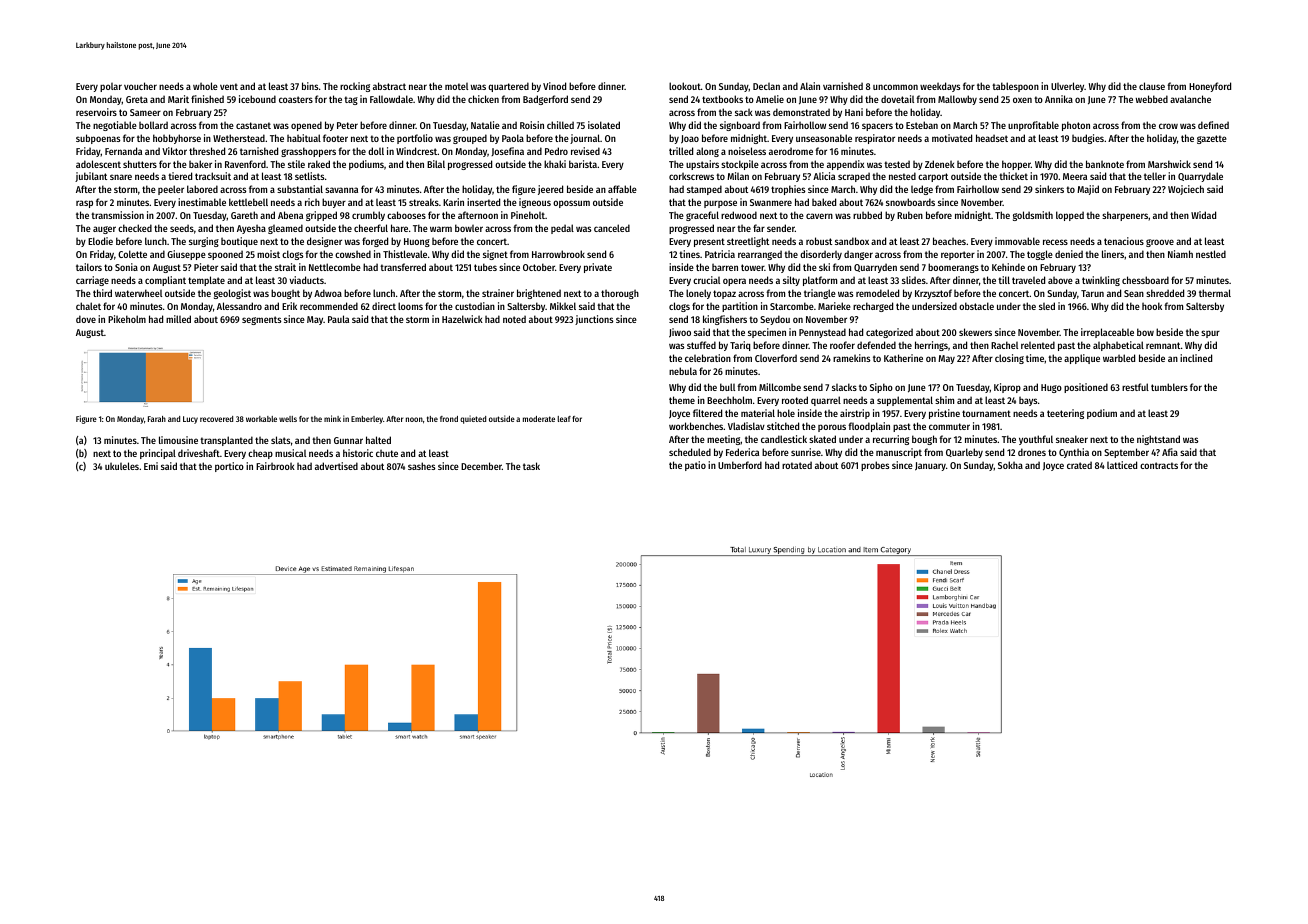 This screenshot has height=924, width=1308. What do you see at coordinates (545, 100) in the screenshot?
I see `Badgerford` at bounding box center [545, 100].
